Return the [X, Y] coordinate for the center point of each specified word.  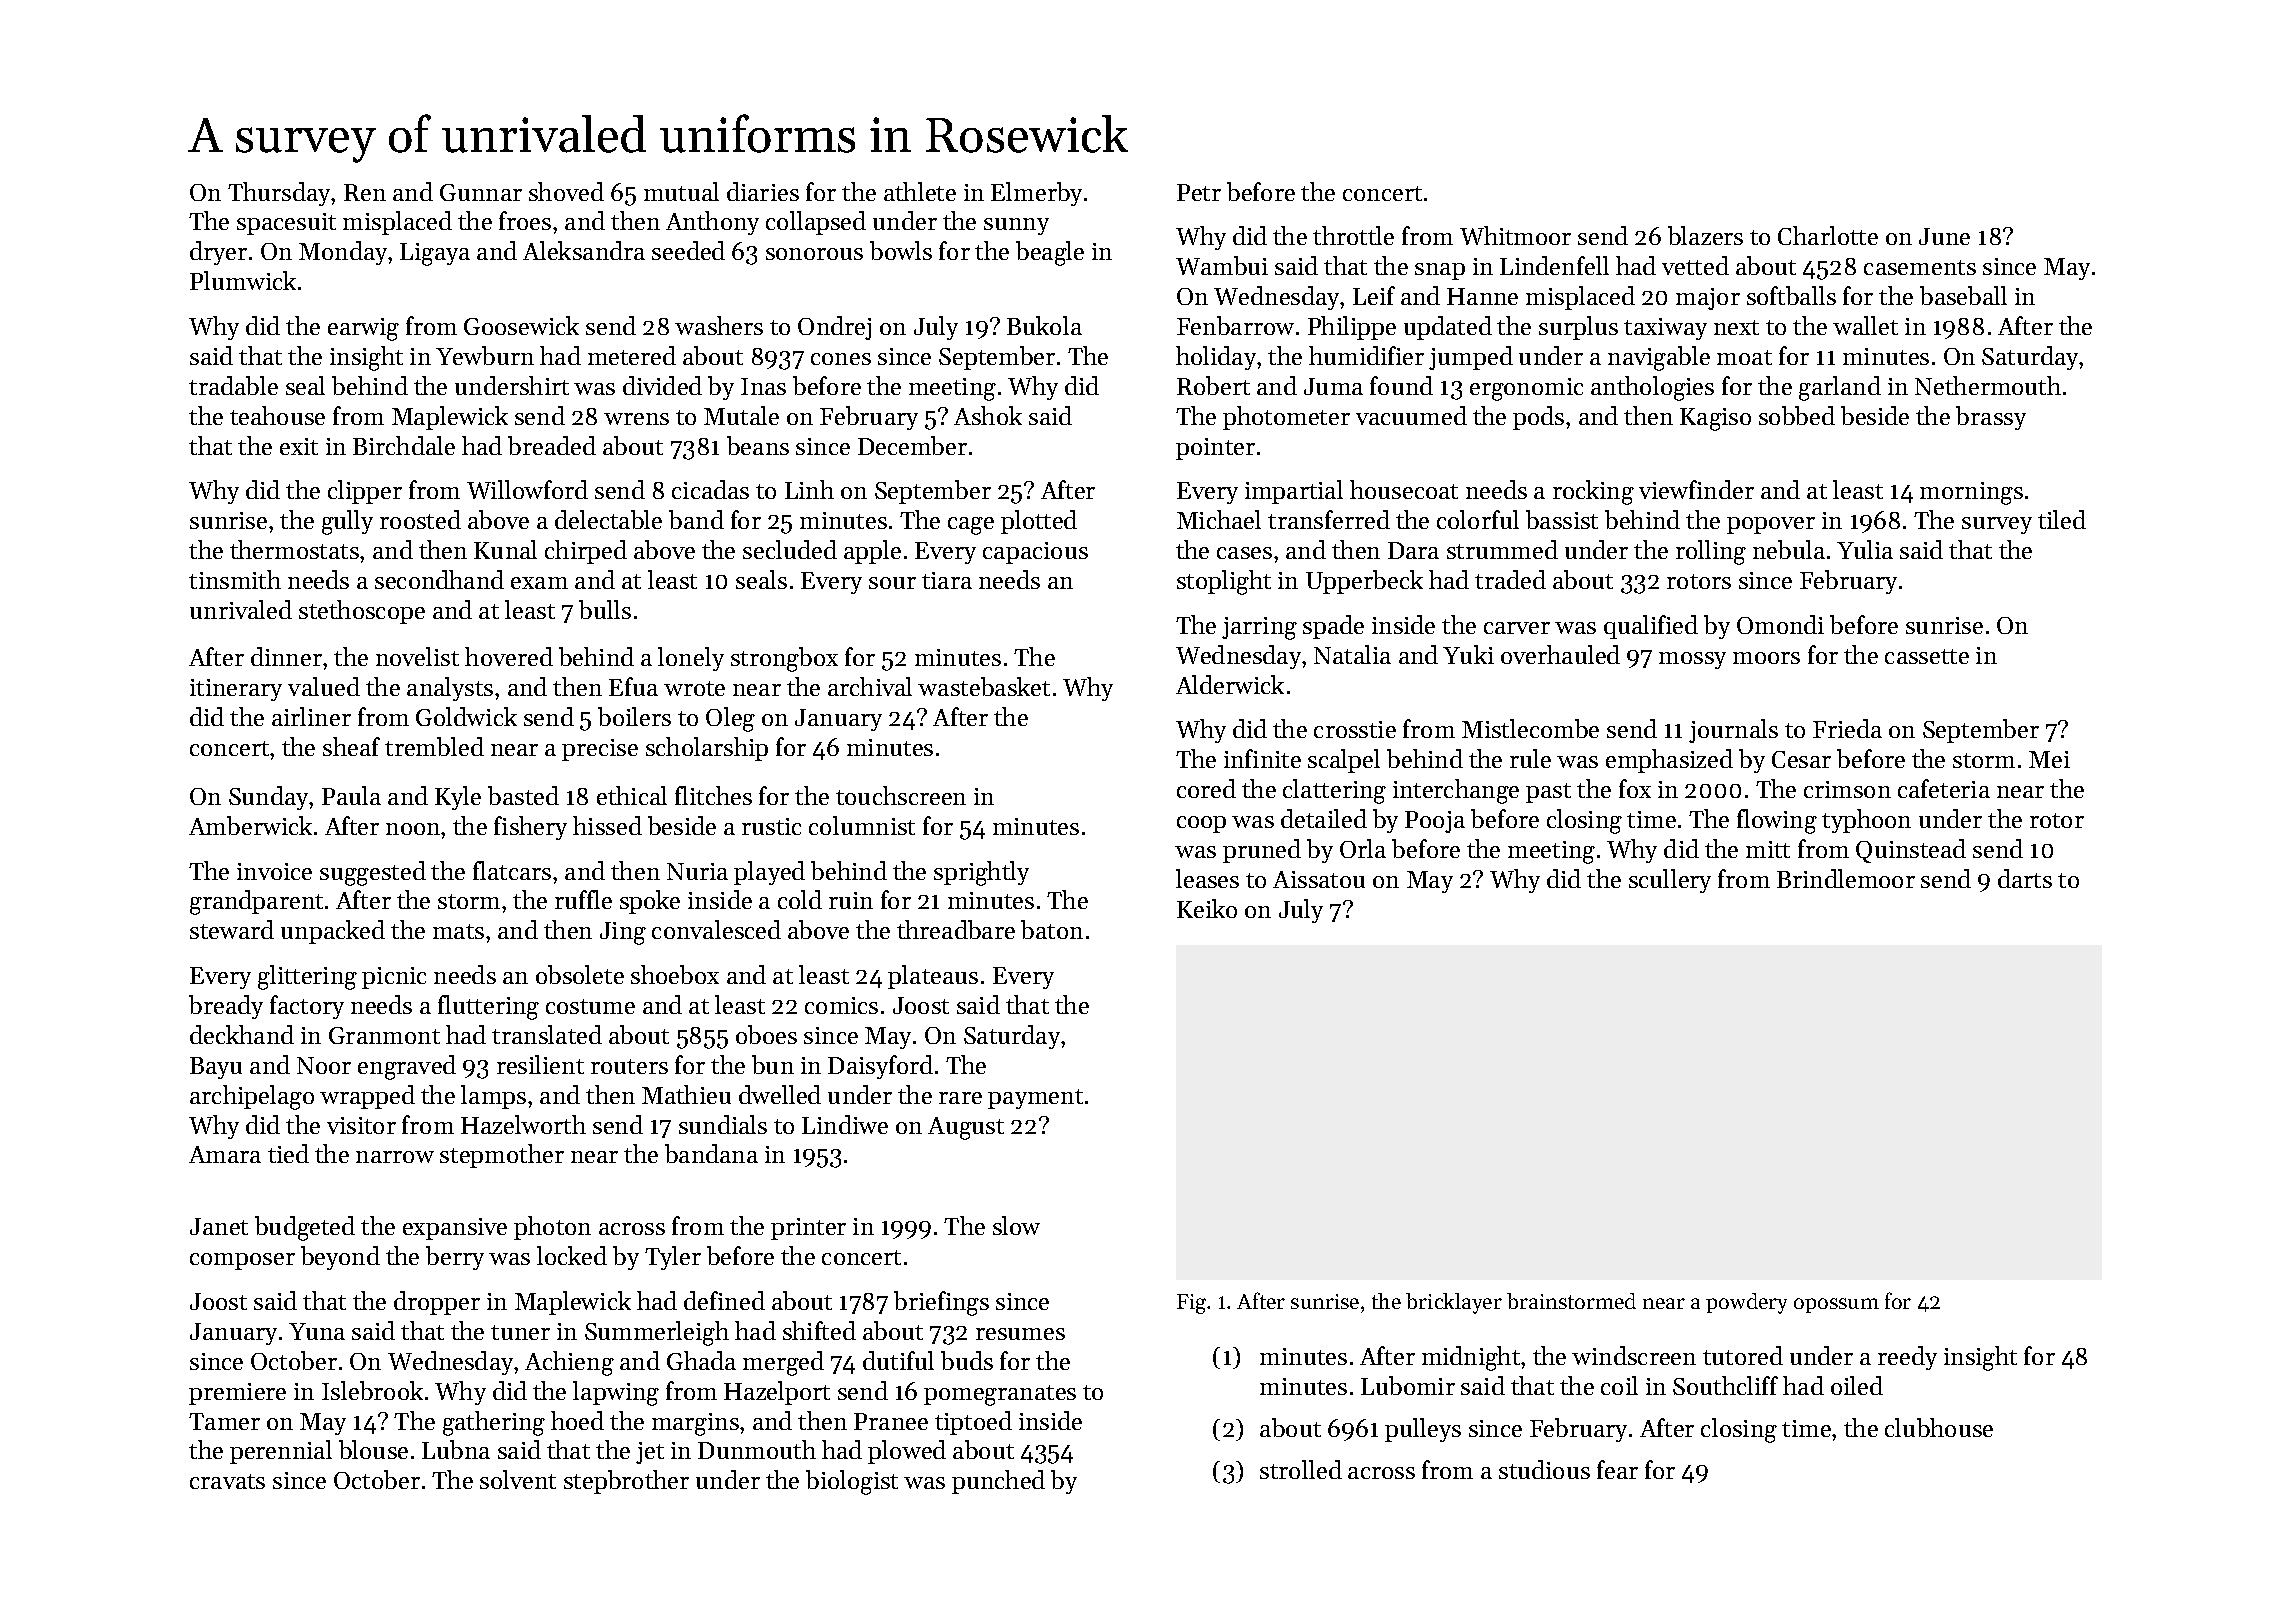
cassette [1927, 656]
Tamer [224, 1421]
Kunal [505, 549]
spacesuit [286, 224]
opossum [1836, 1305]
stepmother [502, 1156]
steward [232, 929]
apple [872, 552]
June [1944, 236]
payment [1035, 1099]
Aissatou [1319, 879]
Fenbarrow [1235, 325]
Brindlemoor [1846, 878]
